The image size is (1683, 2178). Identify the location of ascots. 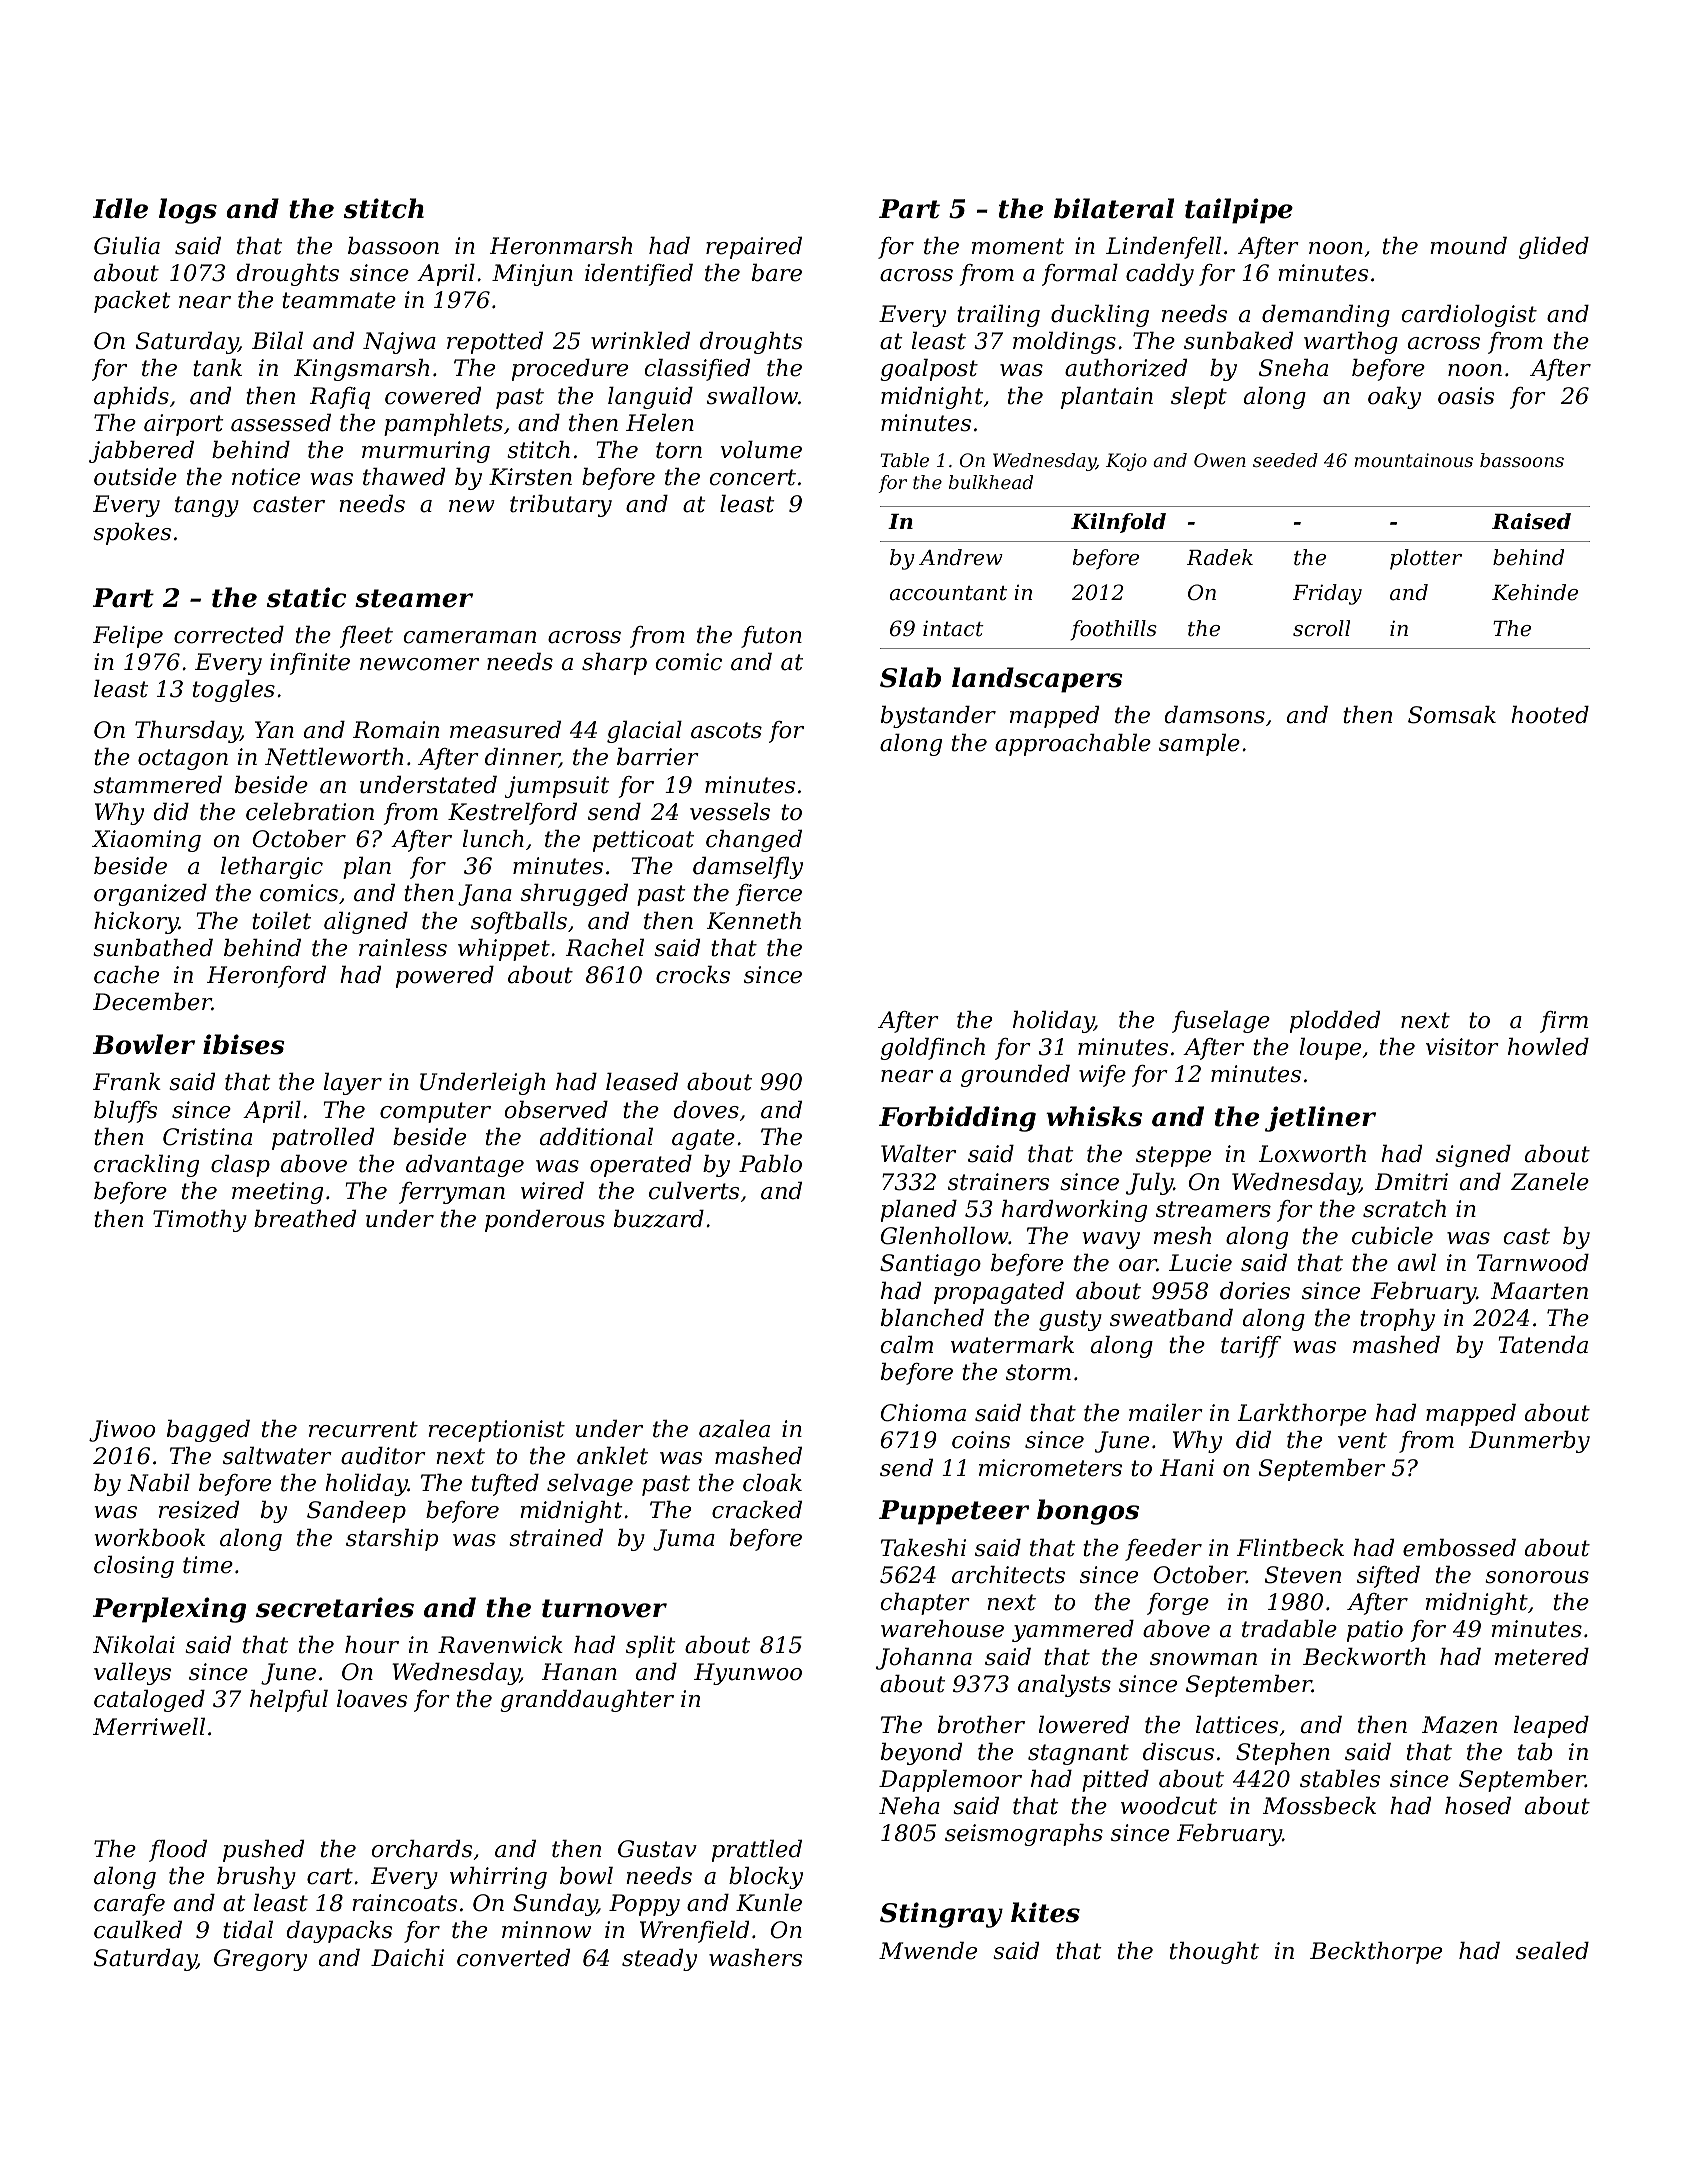
(726, 730).
